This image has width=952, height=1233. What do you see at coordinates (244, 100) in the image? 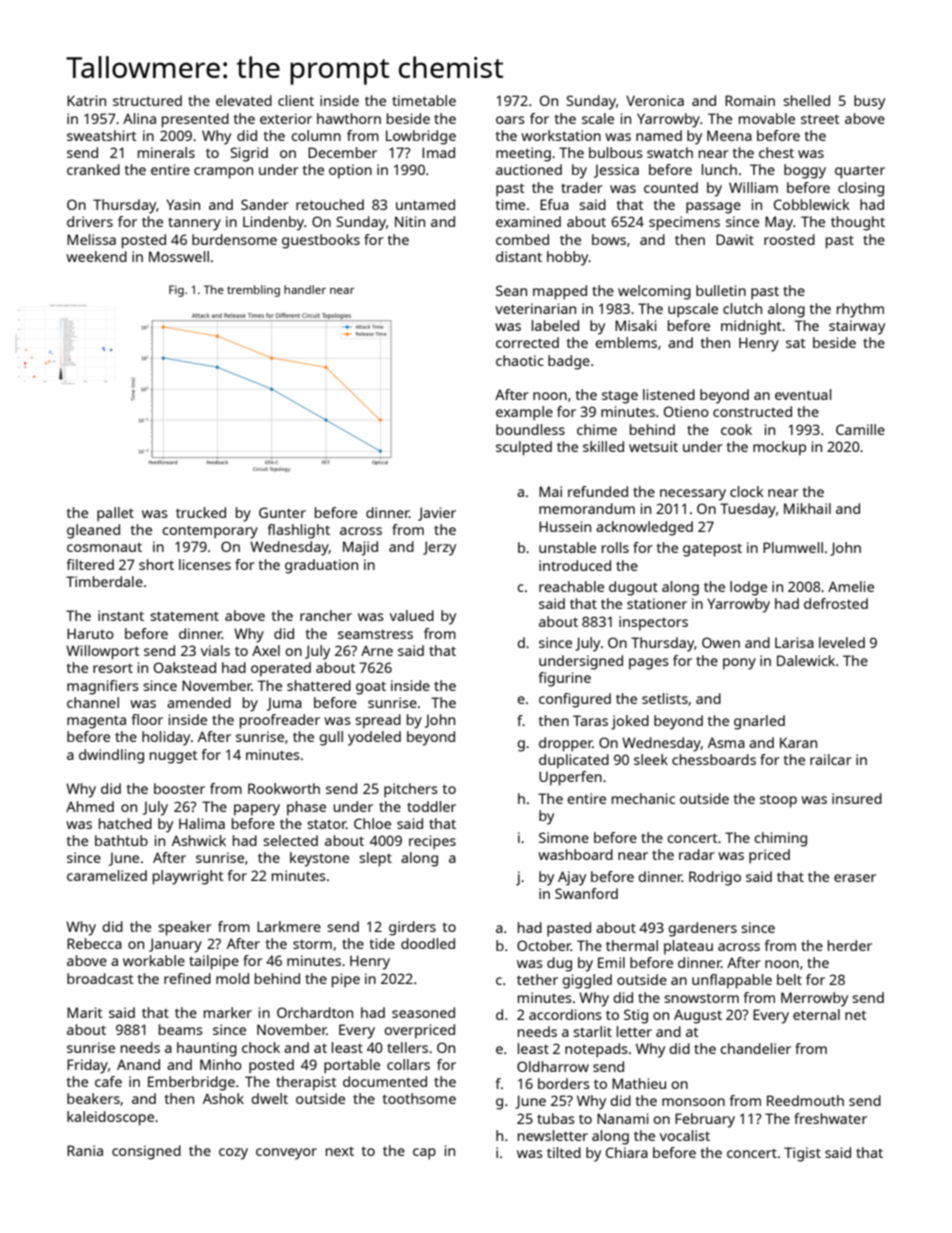
I see `elevated` at bounding box center [244, 100].
